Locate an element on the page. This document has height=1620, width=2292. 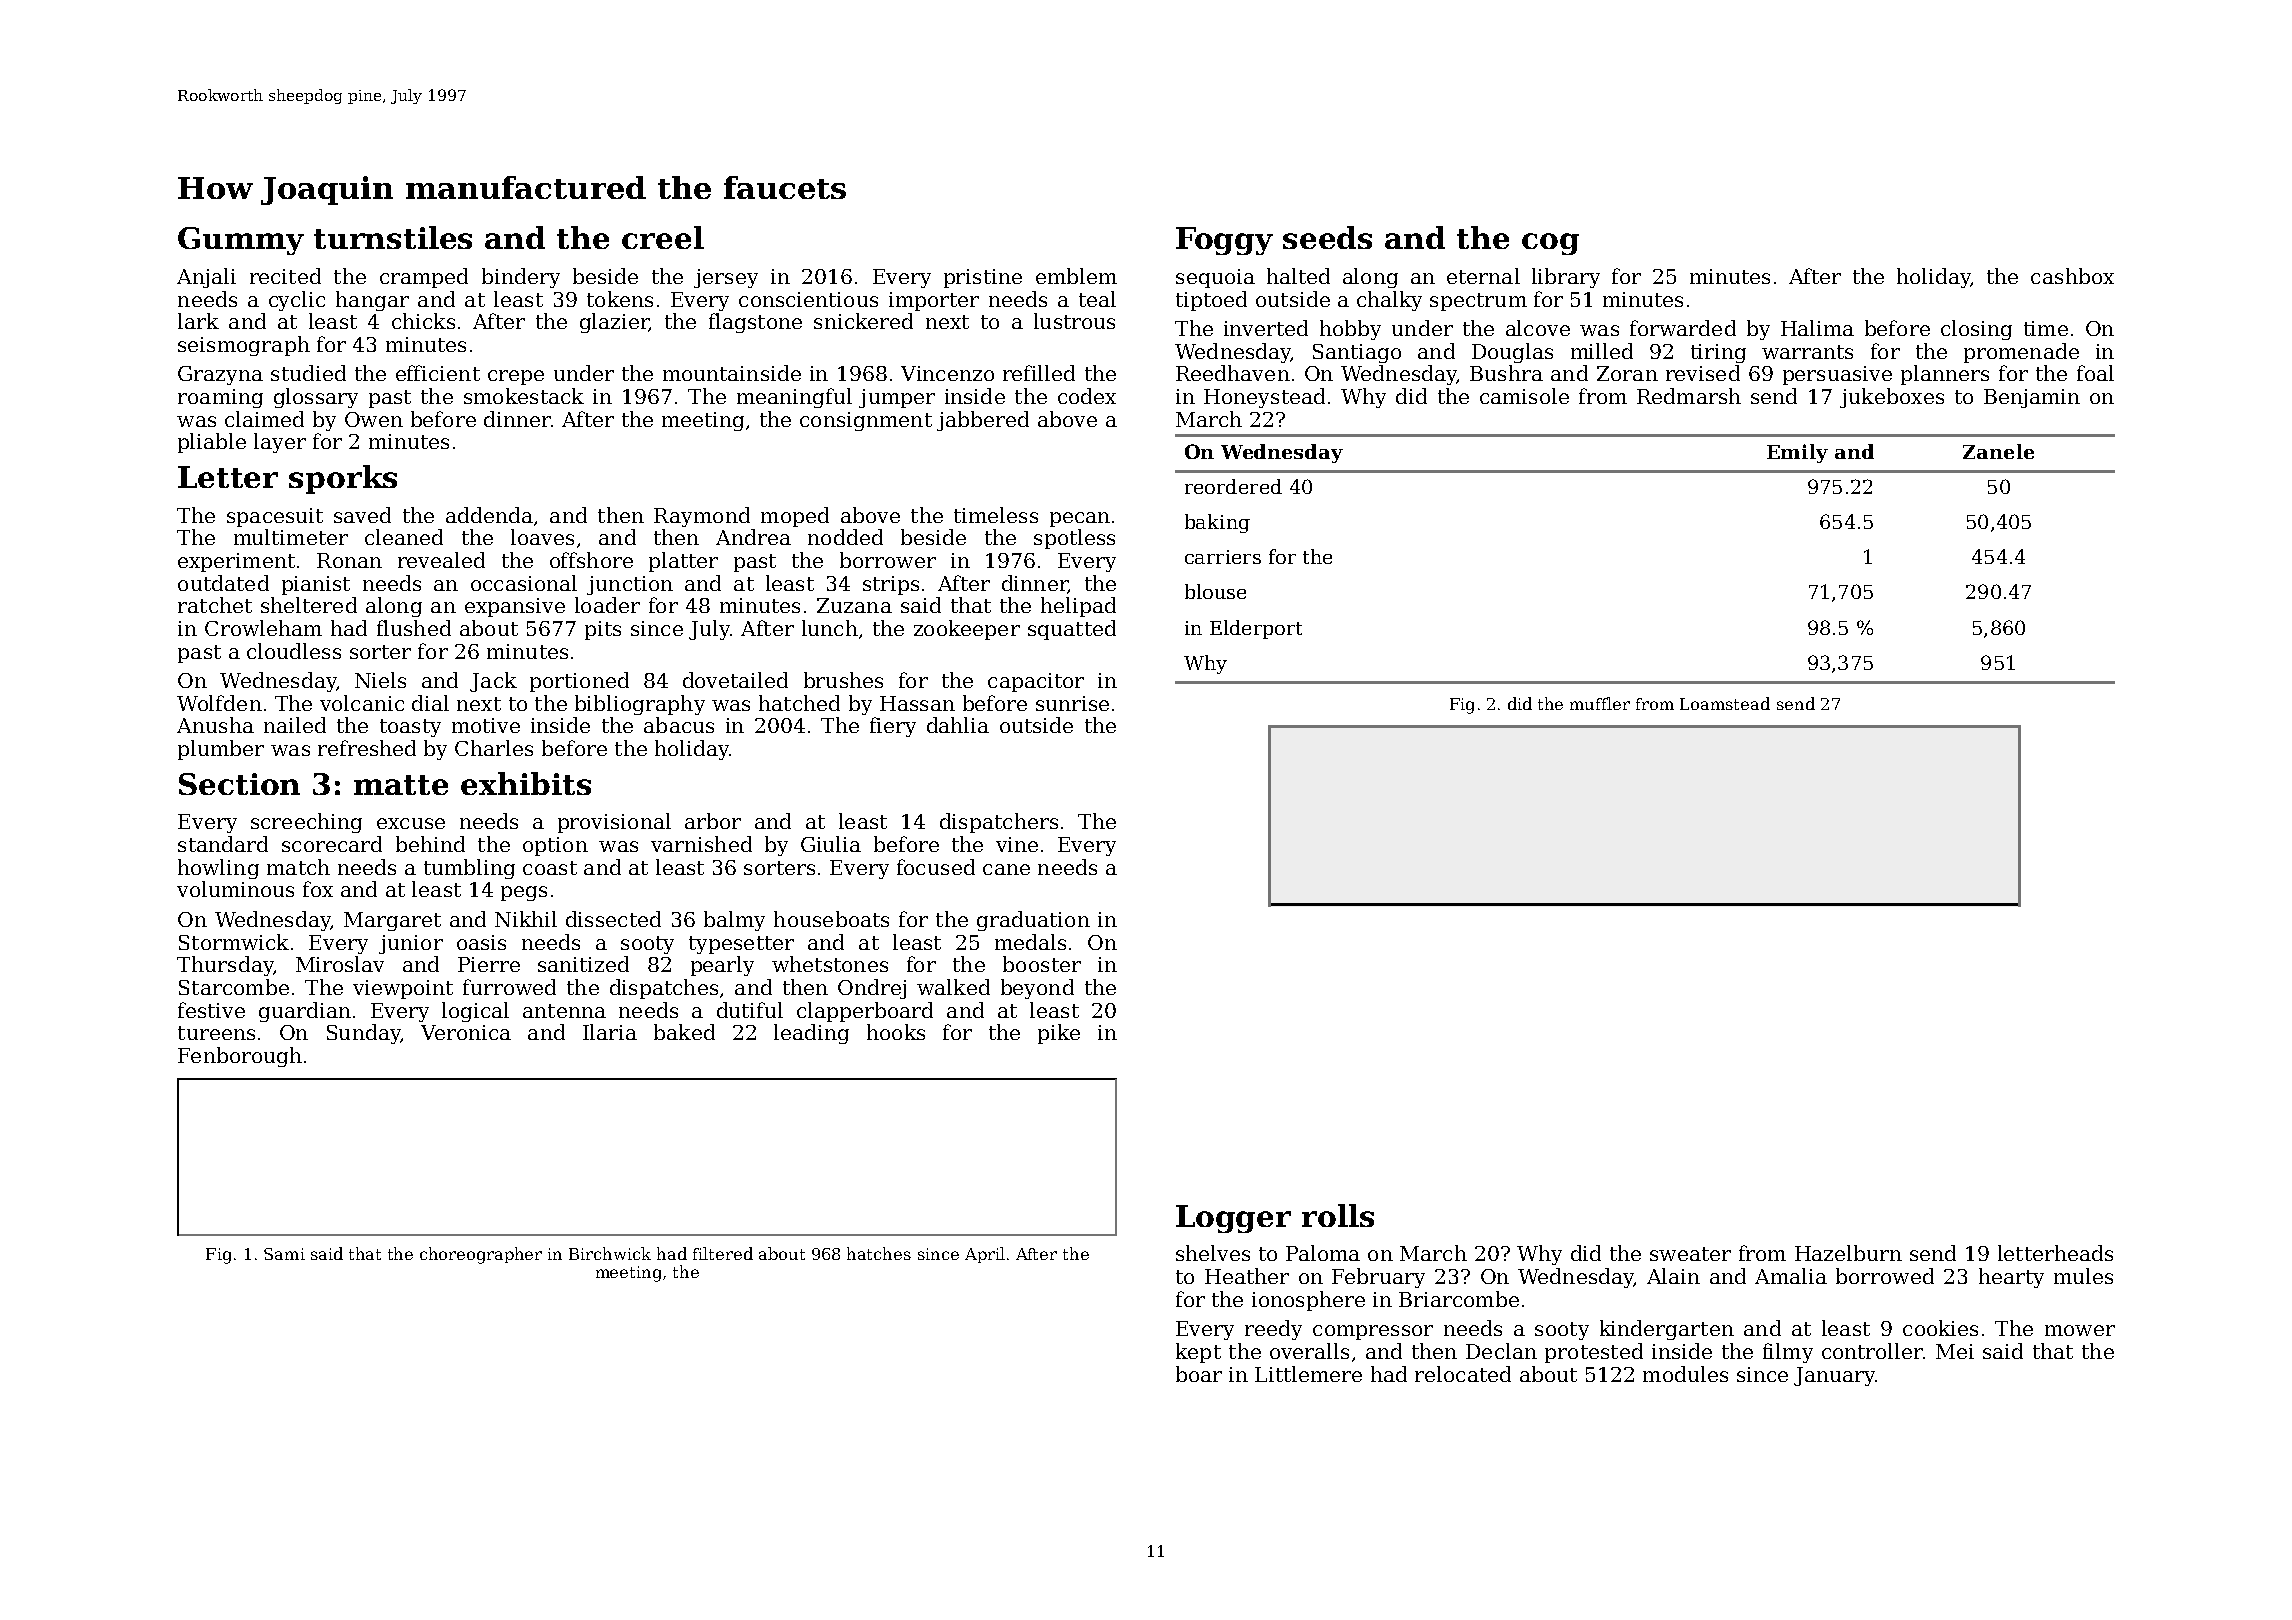
seeds is located at coordinates (1327, 237).
